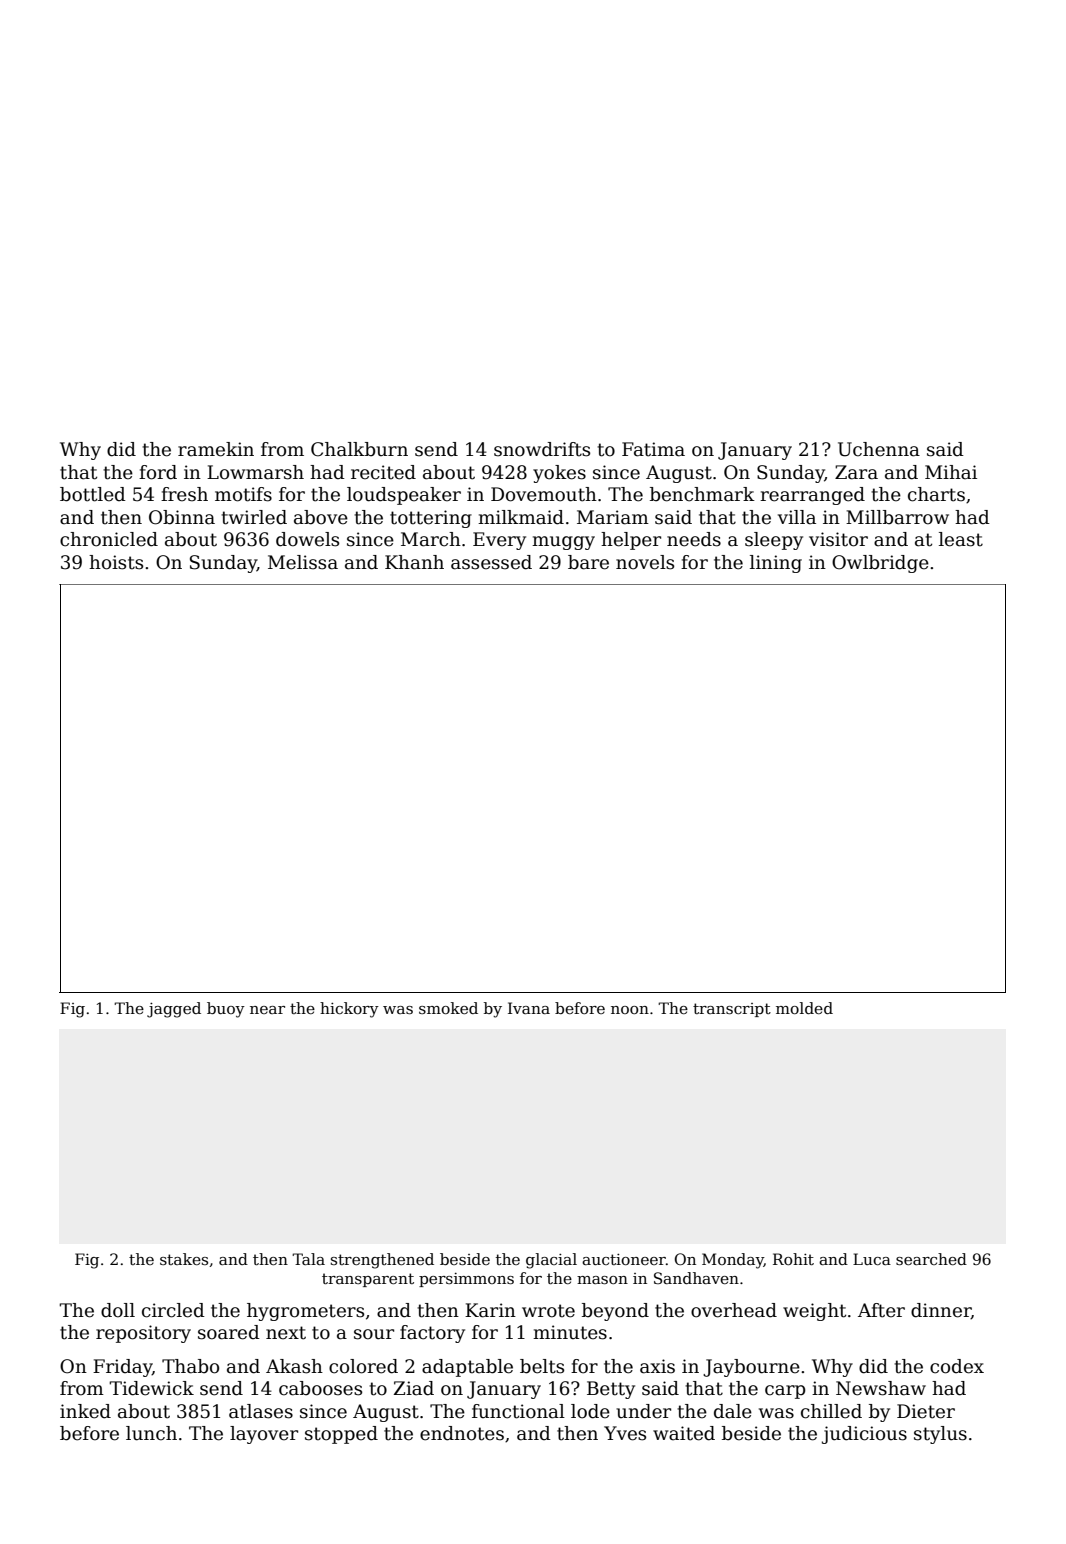 The height and width of the screenshot is (1544, 1066). I want to click on snowdrifts, so click(542, 449).
